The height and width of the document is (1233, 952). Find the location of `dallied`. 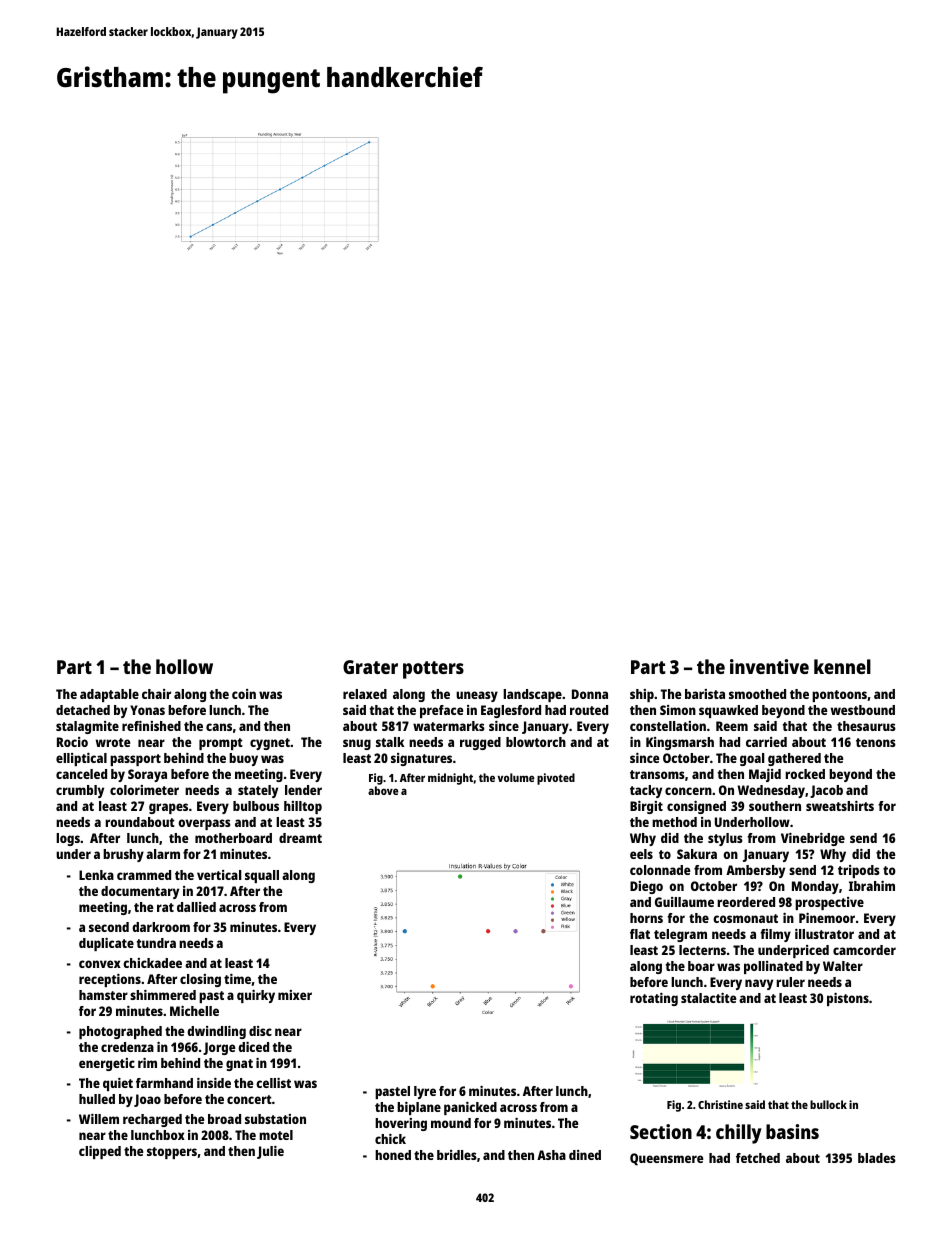

dallied is located at coordinates (196, 907).
